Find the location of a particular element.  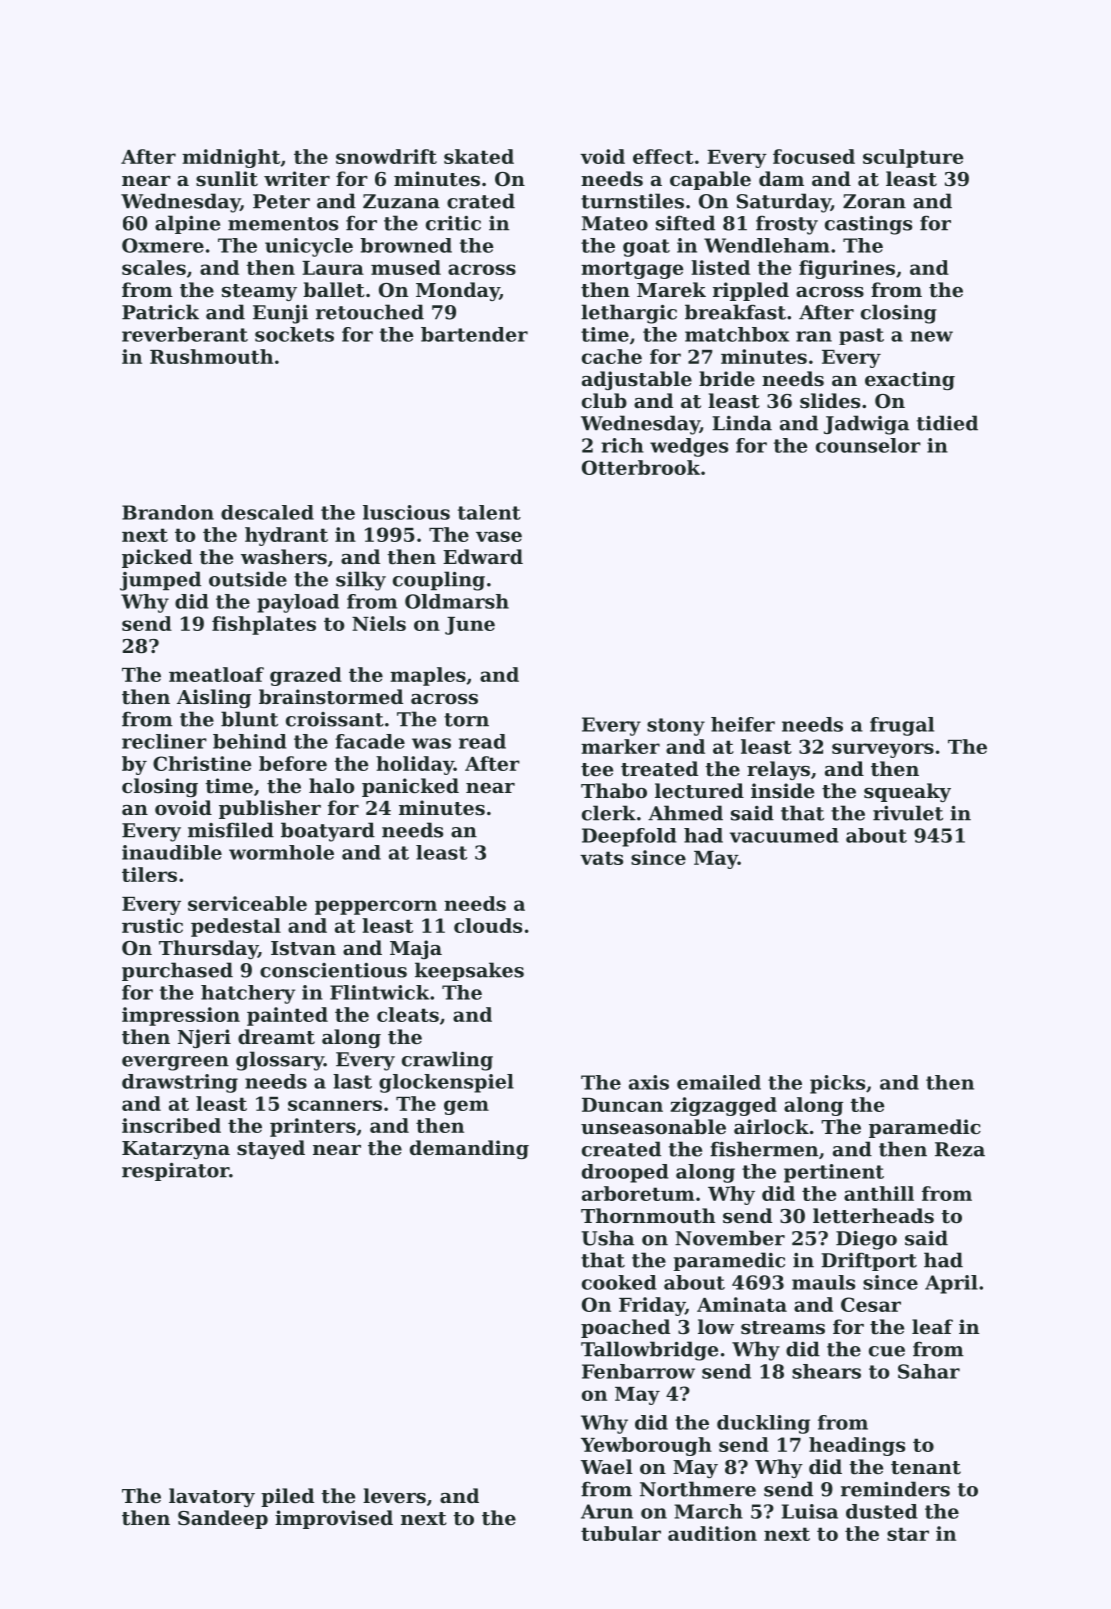

tubular is located at coordinates (621, 1533).
